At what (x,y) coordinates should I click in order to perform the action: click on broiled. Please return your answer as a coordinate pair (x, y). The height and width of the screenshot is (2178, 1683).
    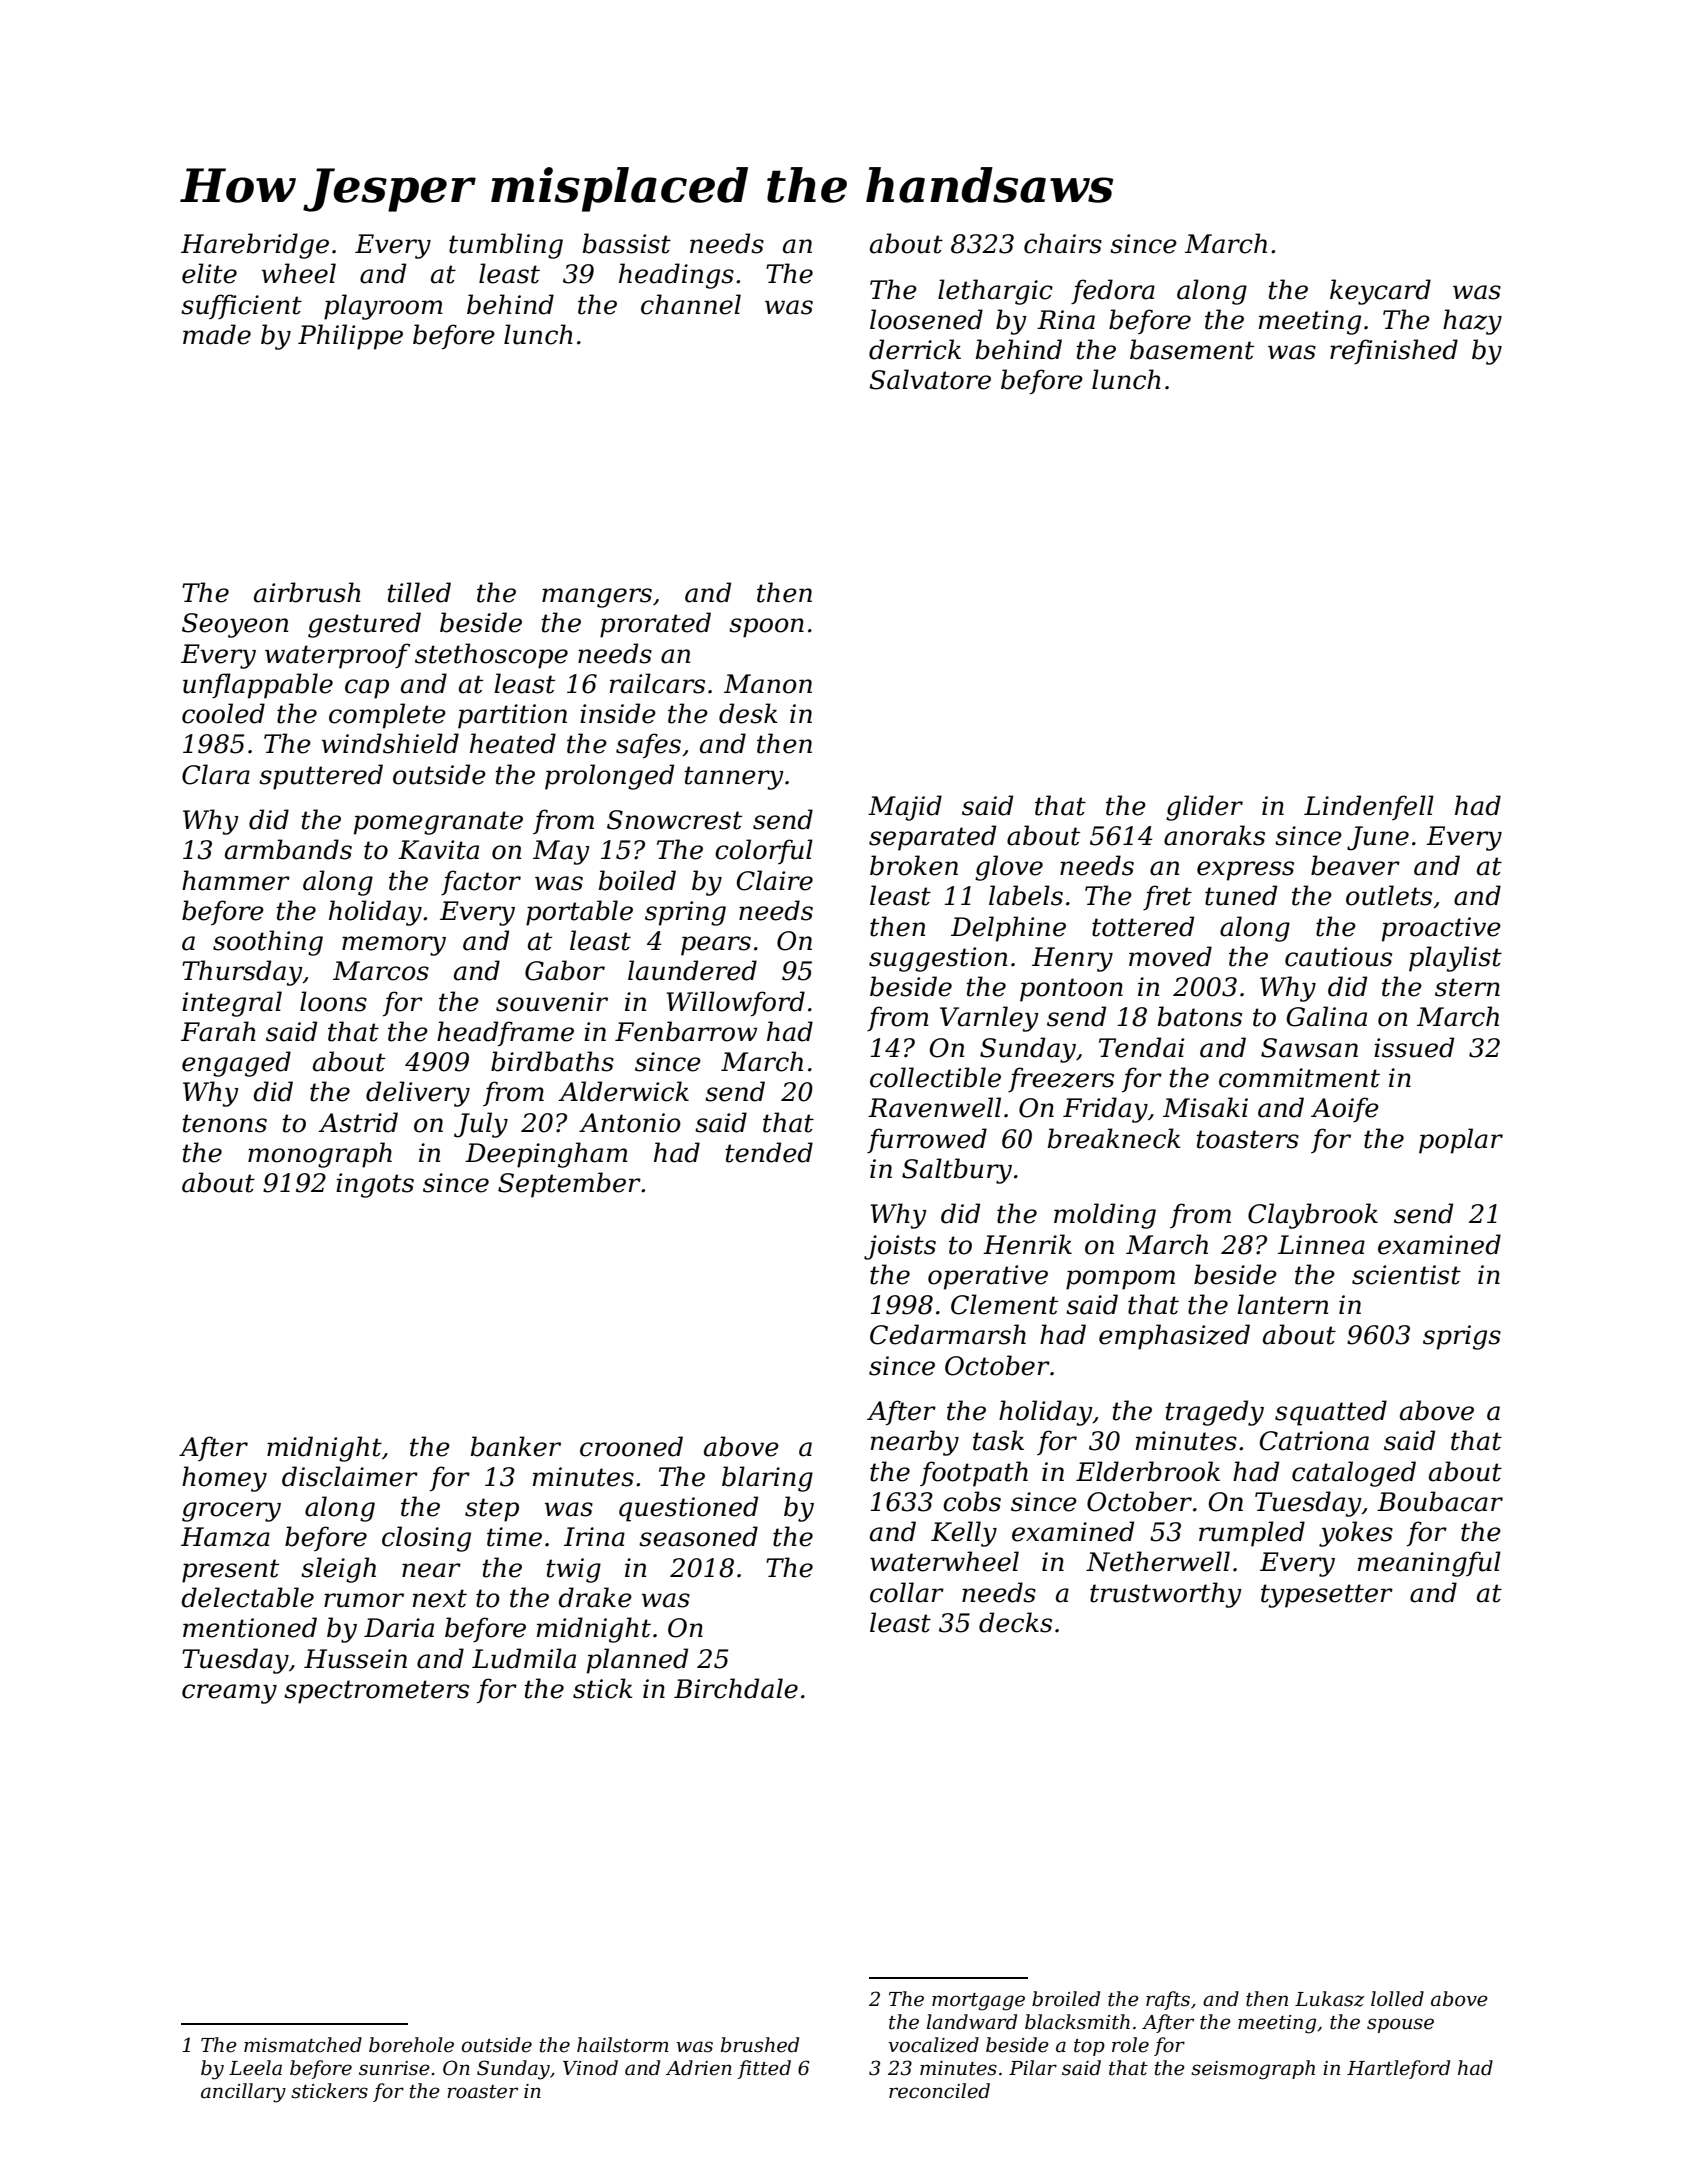
    Looking at the image, I should click on (1066, 1999).
